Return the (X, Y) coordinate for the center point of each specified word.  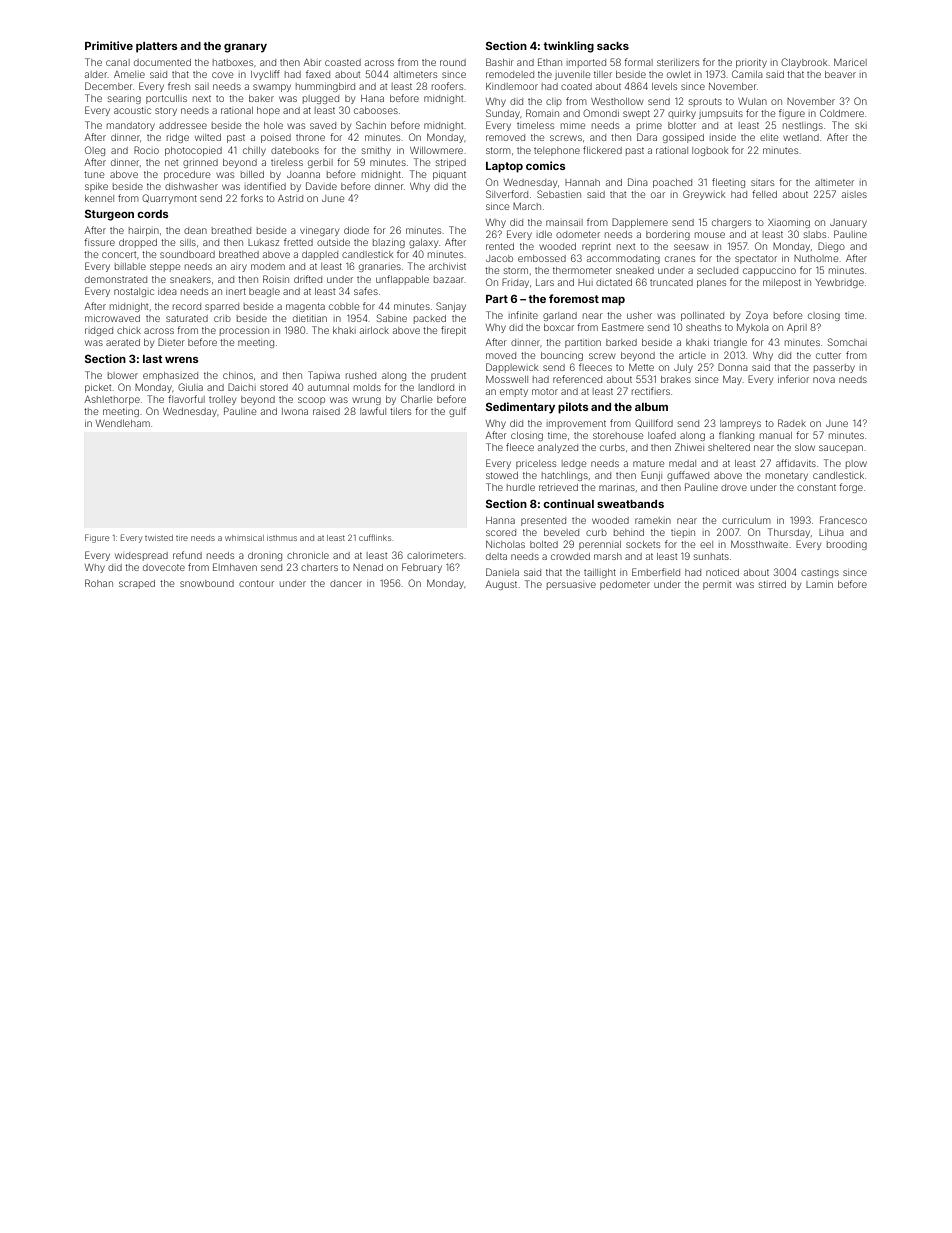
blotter (682, 125)
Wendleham (123, 423)
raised (326, 411)
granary (245, 48)
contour (256, 583)
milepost (782, 283)
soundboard (187, 254)
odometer (578, 234)
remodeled (510, 74)
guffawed (688, 476)
